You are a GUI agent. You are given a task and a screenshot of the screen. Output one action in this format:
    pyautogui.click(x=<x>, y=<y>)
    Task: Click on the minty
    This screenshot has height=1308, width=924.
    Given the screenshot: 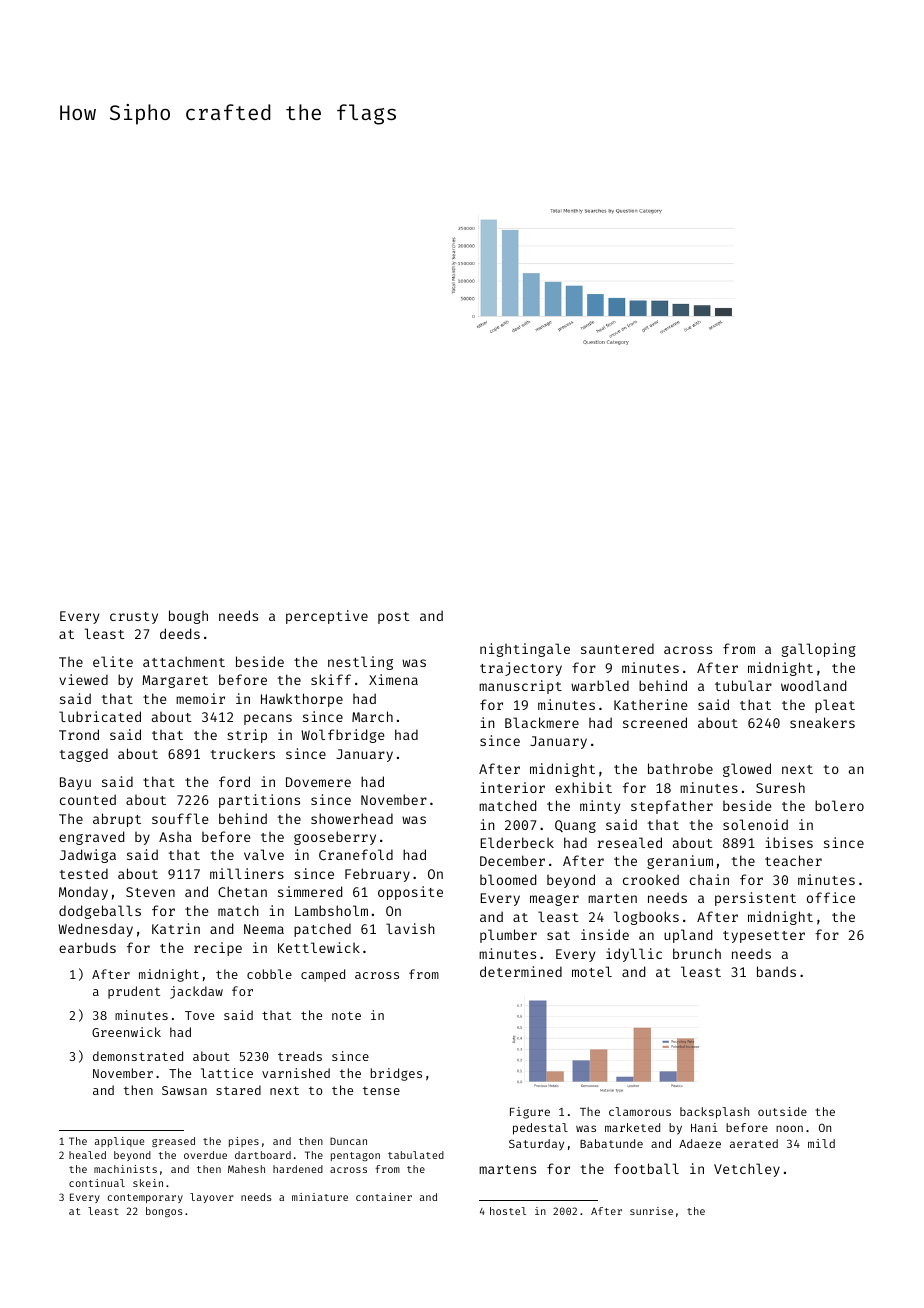 What is the action you would take?
    pyautogui.click(x=600, y=807)
